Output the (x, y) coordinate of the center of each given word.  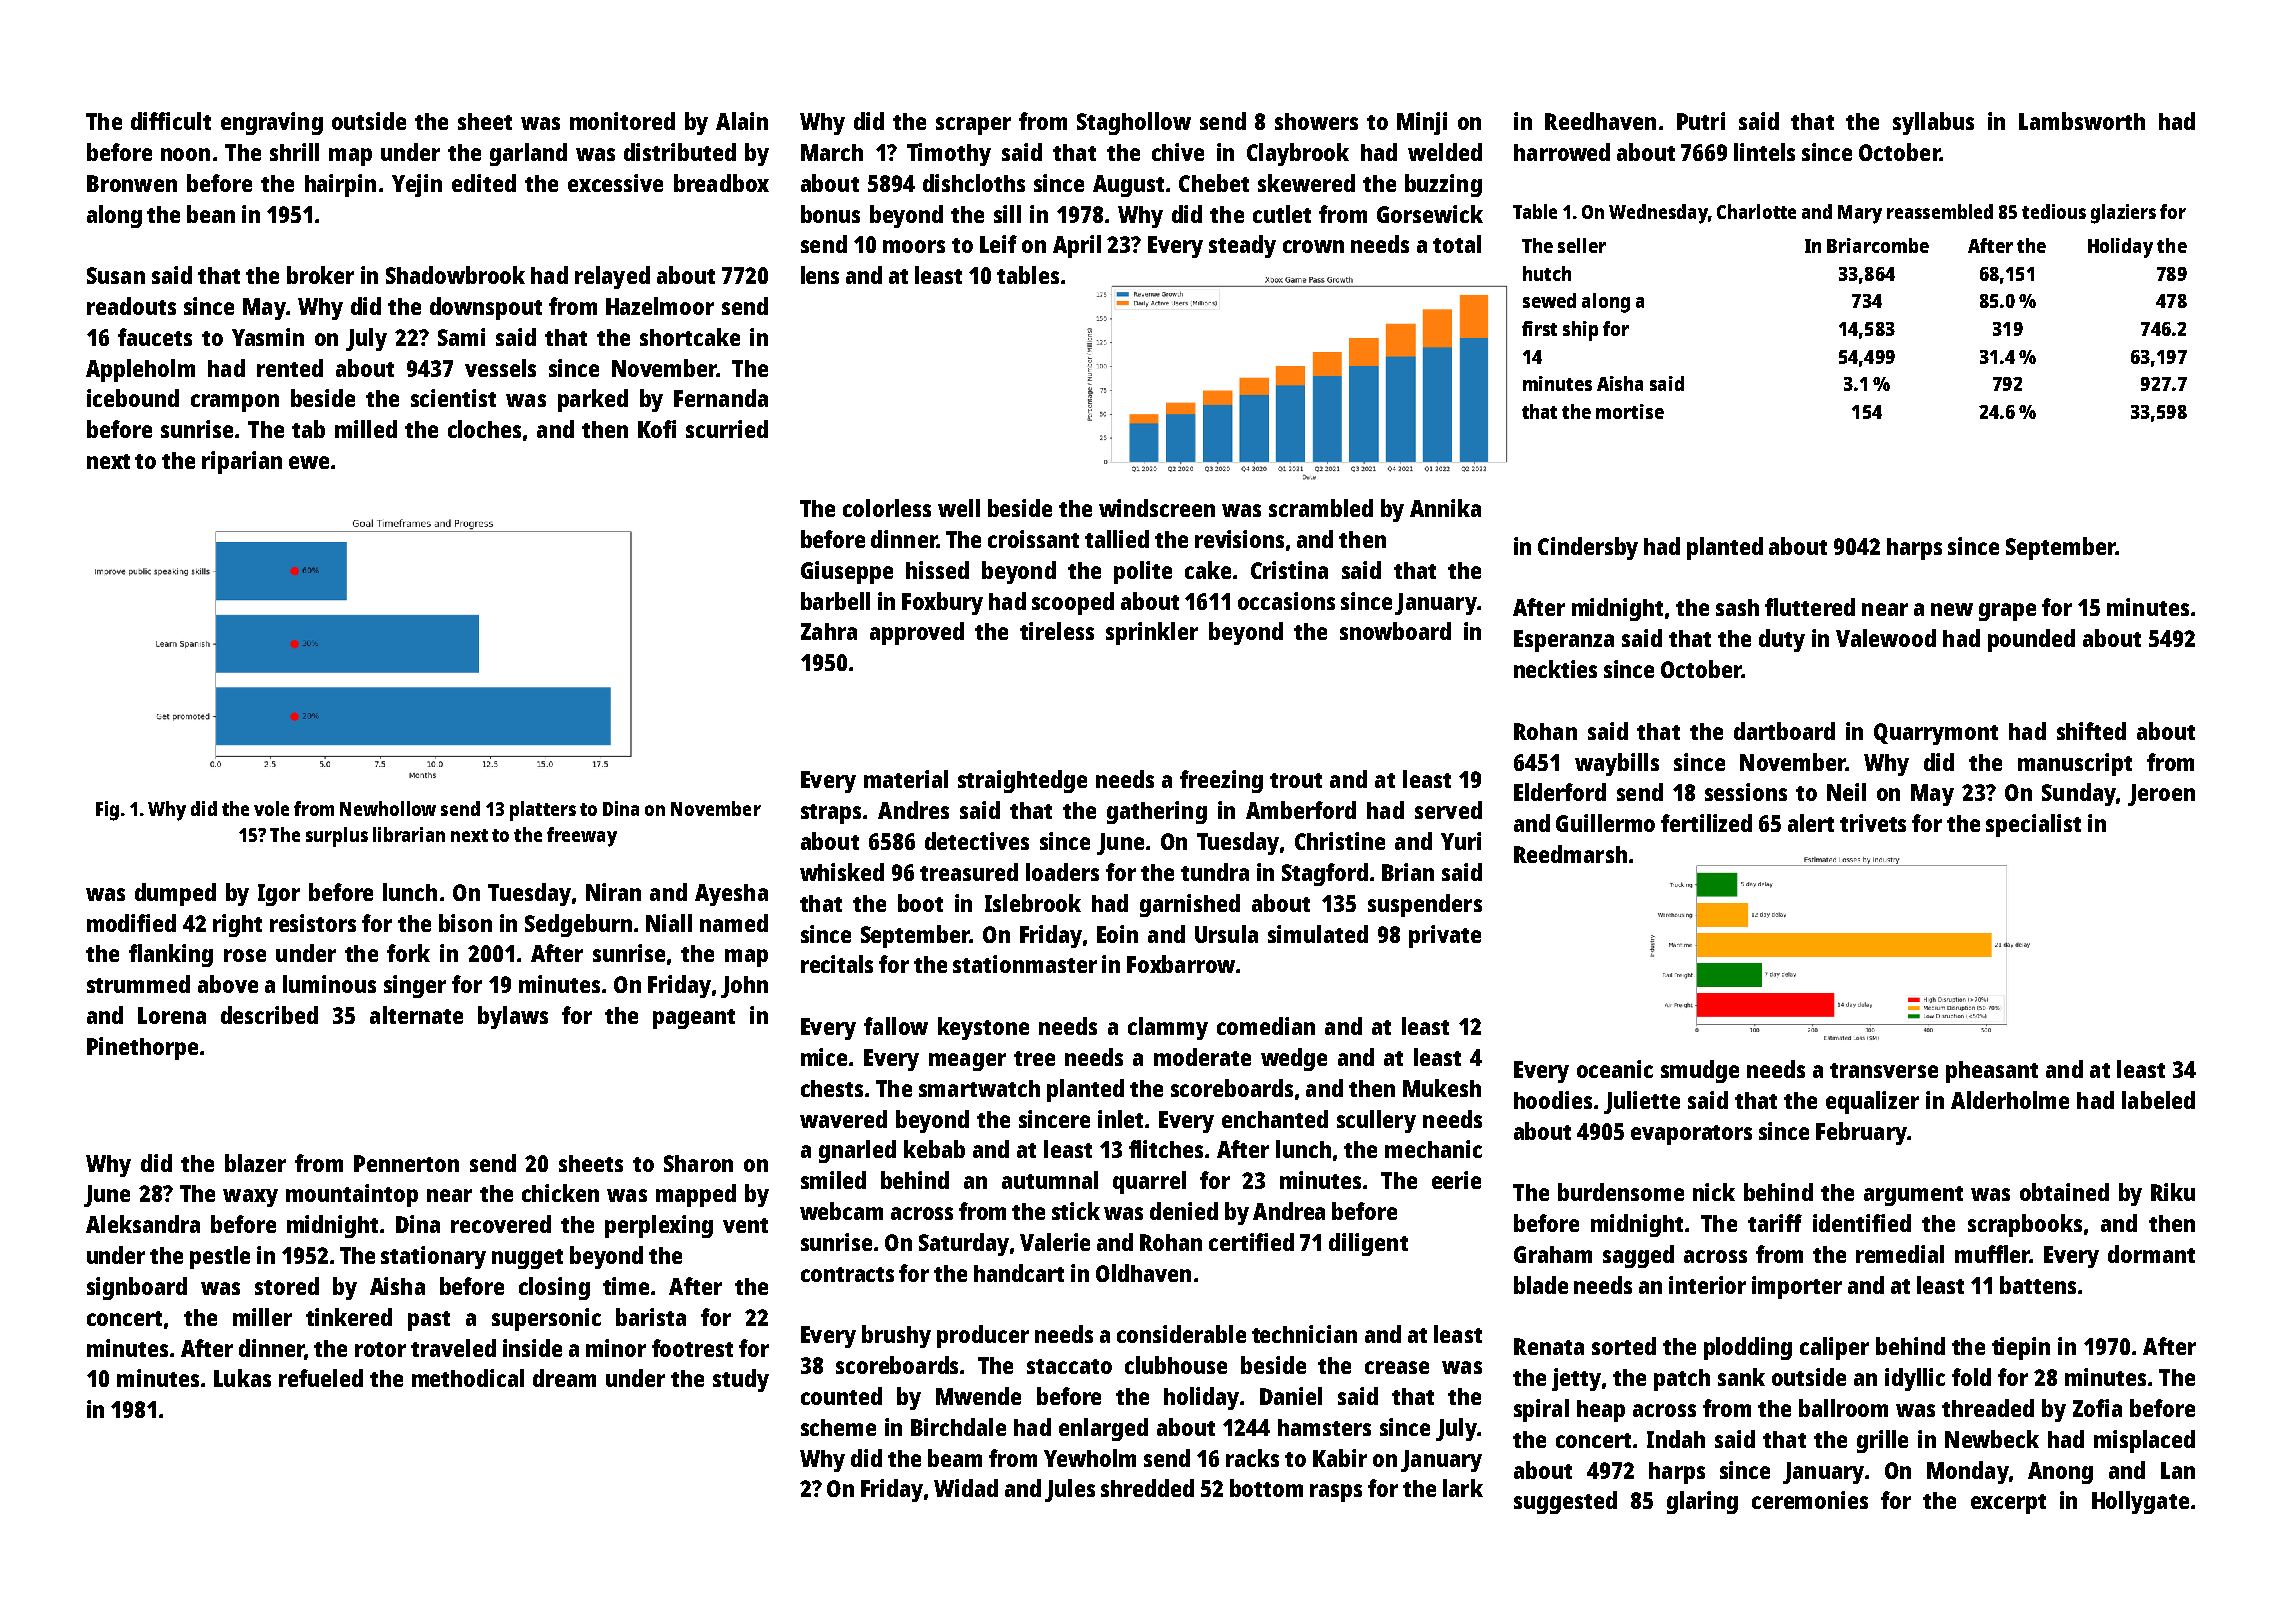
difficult (171, 121)
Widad (966, 1488)
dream (564, 1378)
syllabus (1933, 123)
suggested (1565, 1502)
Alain (742, 121)
